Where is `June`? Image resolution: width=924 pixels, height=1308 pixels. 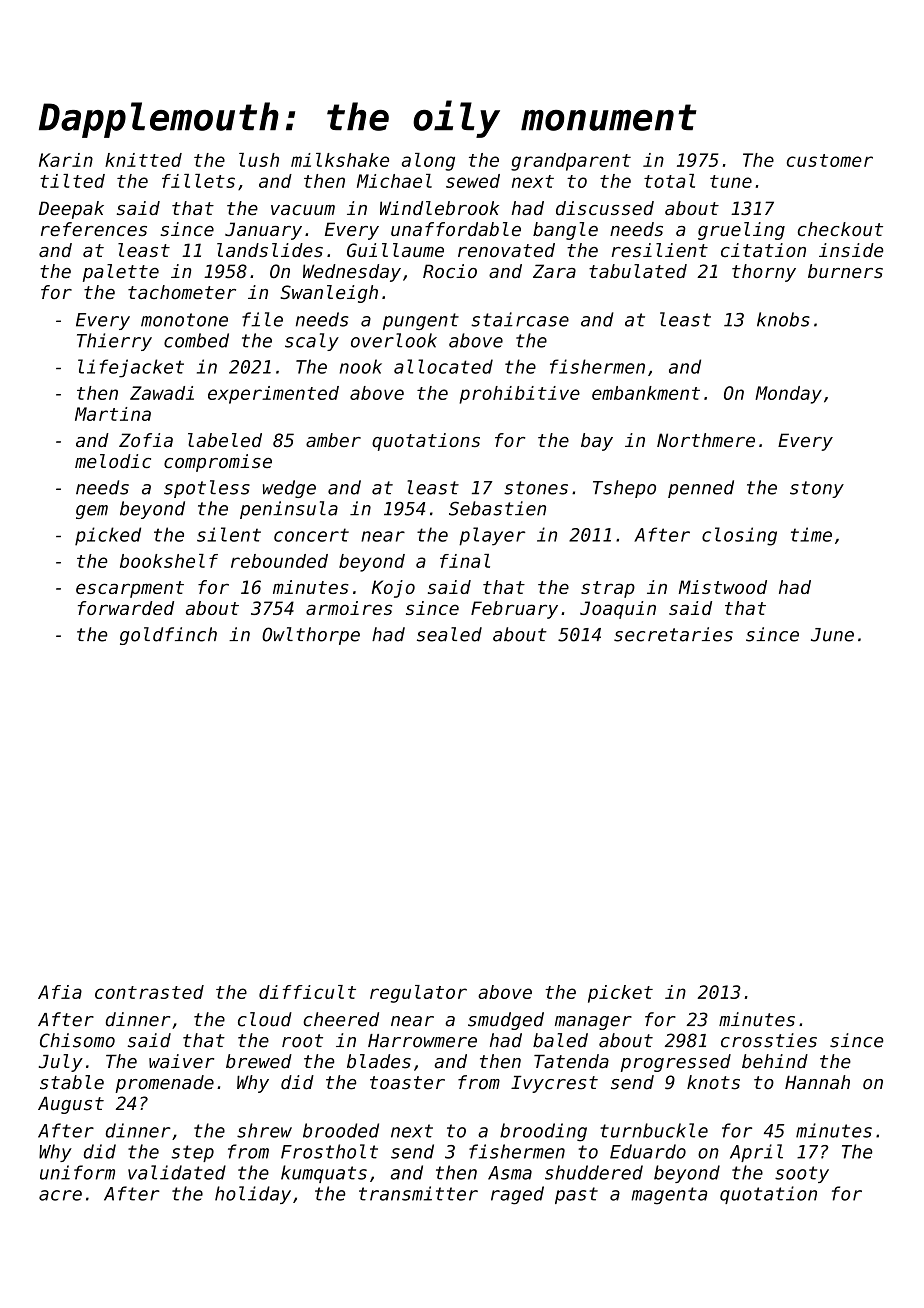
June is located at coordinates (832, 635).
